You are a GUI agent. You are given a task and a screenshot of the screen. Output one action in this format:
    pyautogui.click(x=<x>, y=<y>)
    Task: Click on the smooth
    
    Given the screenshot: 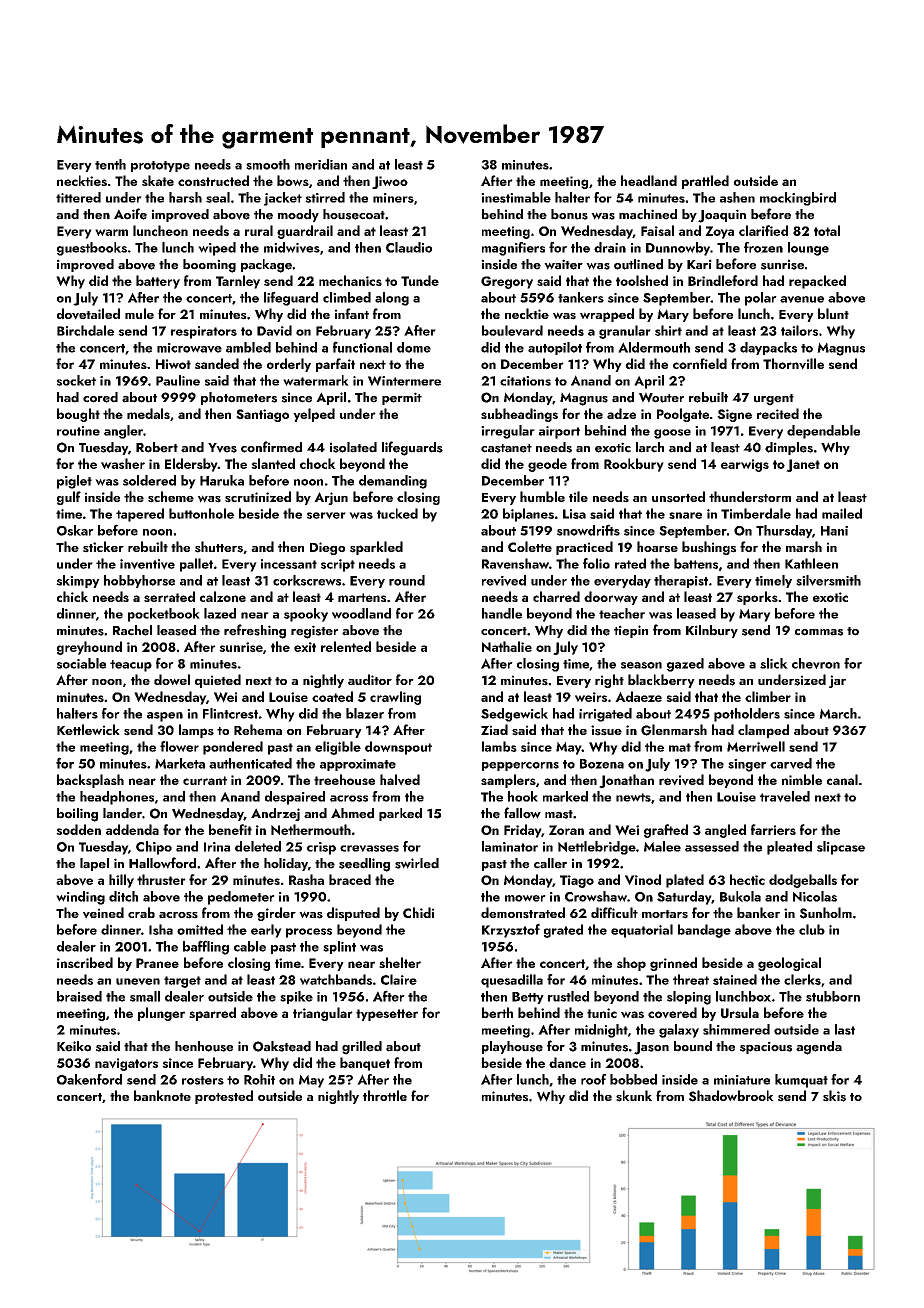 What is the action you would take?
    pyautogui.click(x=268, y=164)
